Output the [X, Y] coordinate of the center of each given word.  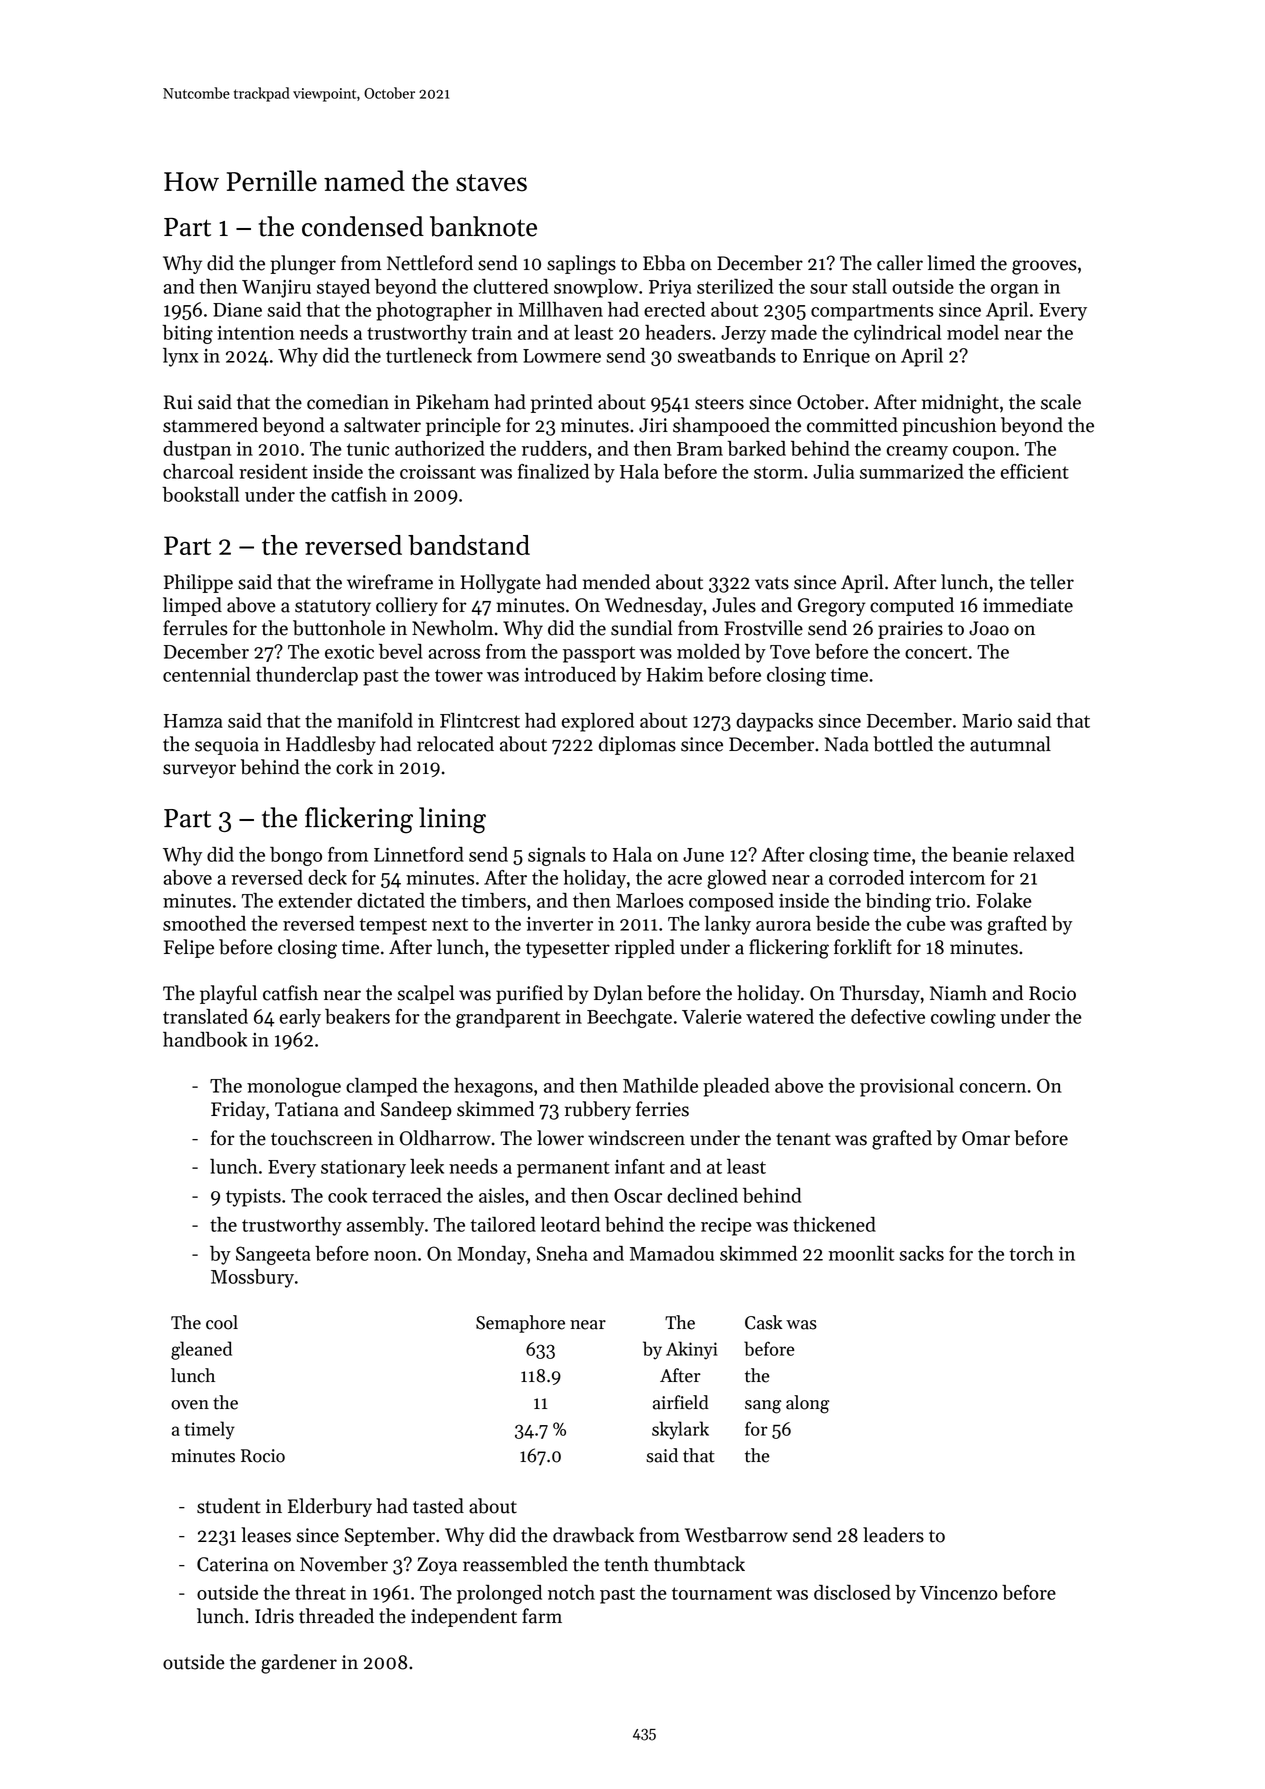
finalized [553, 471]
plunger [303, 265]
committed [852, 425]
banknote [483, 226]
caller [900, 263]
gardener [299, 1664]
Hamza [193, 721]
